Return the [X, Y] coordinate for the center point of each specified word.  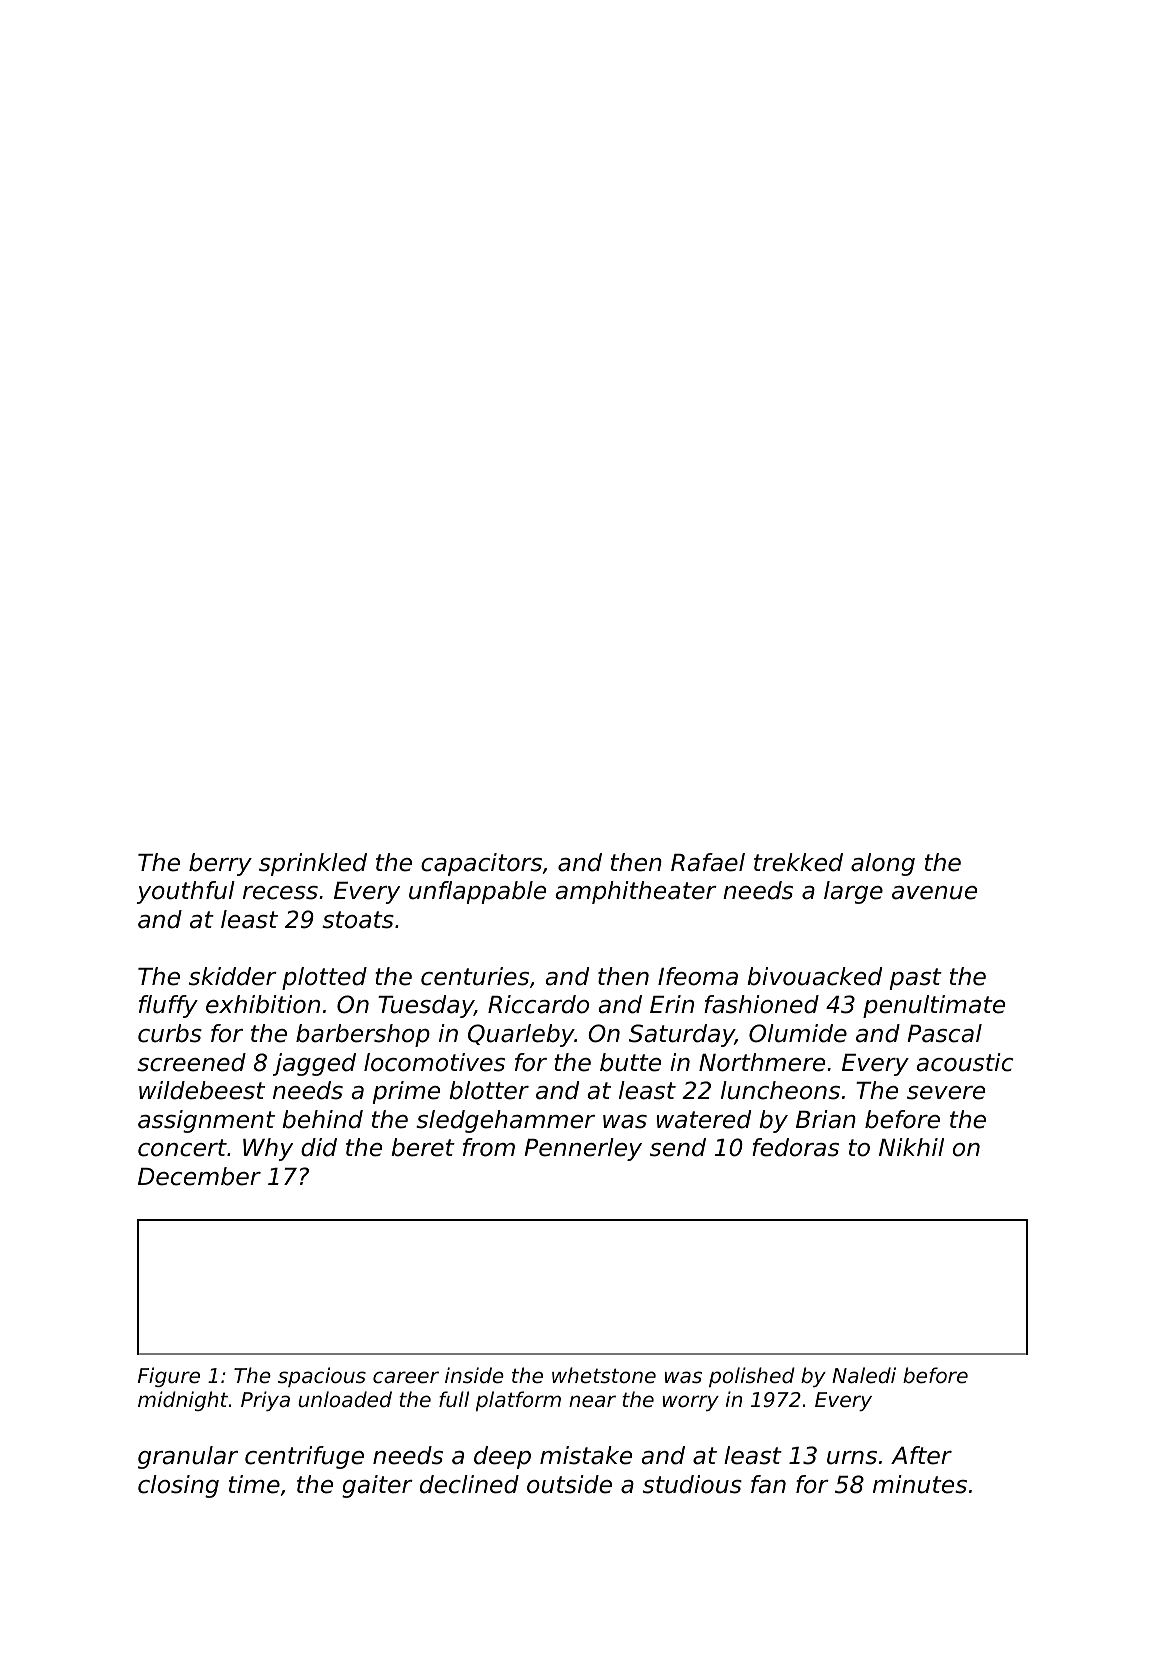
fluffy [168, 1006]
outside [569, 1484]
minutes [920, 1484]
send [678, 1147]
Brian [826, 1119]
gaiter [377, 1486]
